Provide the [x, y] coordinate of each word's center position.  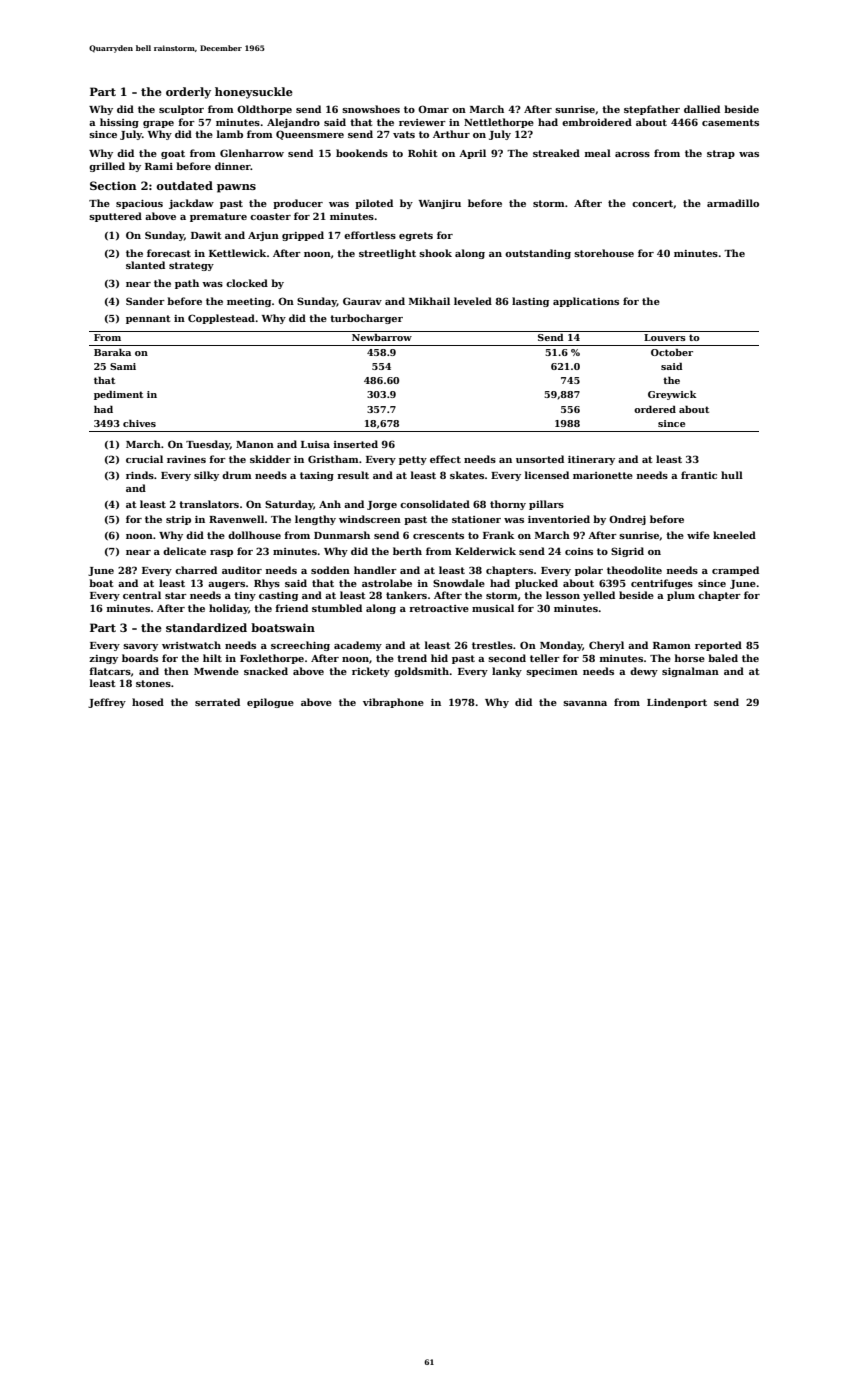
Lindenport [677, 703]
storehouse [604, 253]
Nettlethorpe [499, 123]
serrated [217, 702]
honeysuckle [254, 93]
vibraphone [393, 703]
